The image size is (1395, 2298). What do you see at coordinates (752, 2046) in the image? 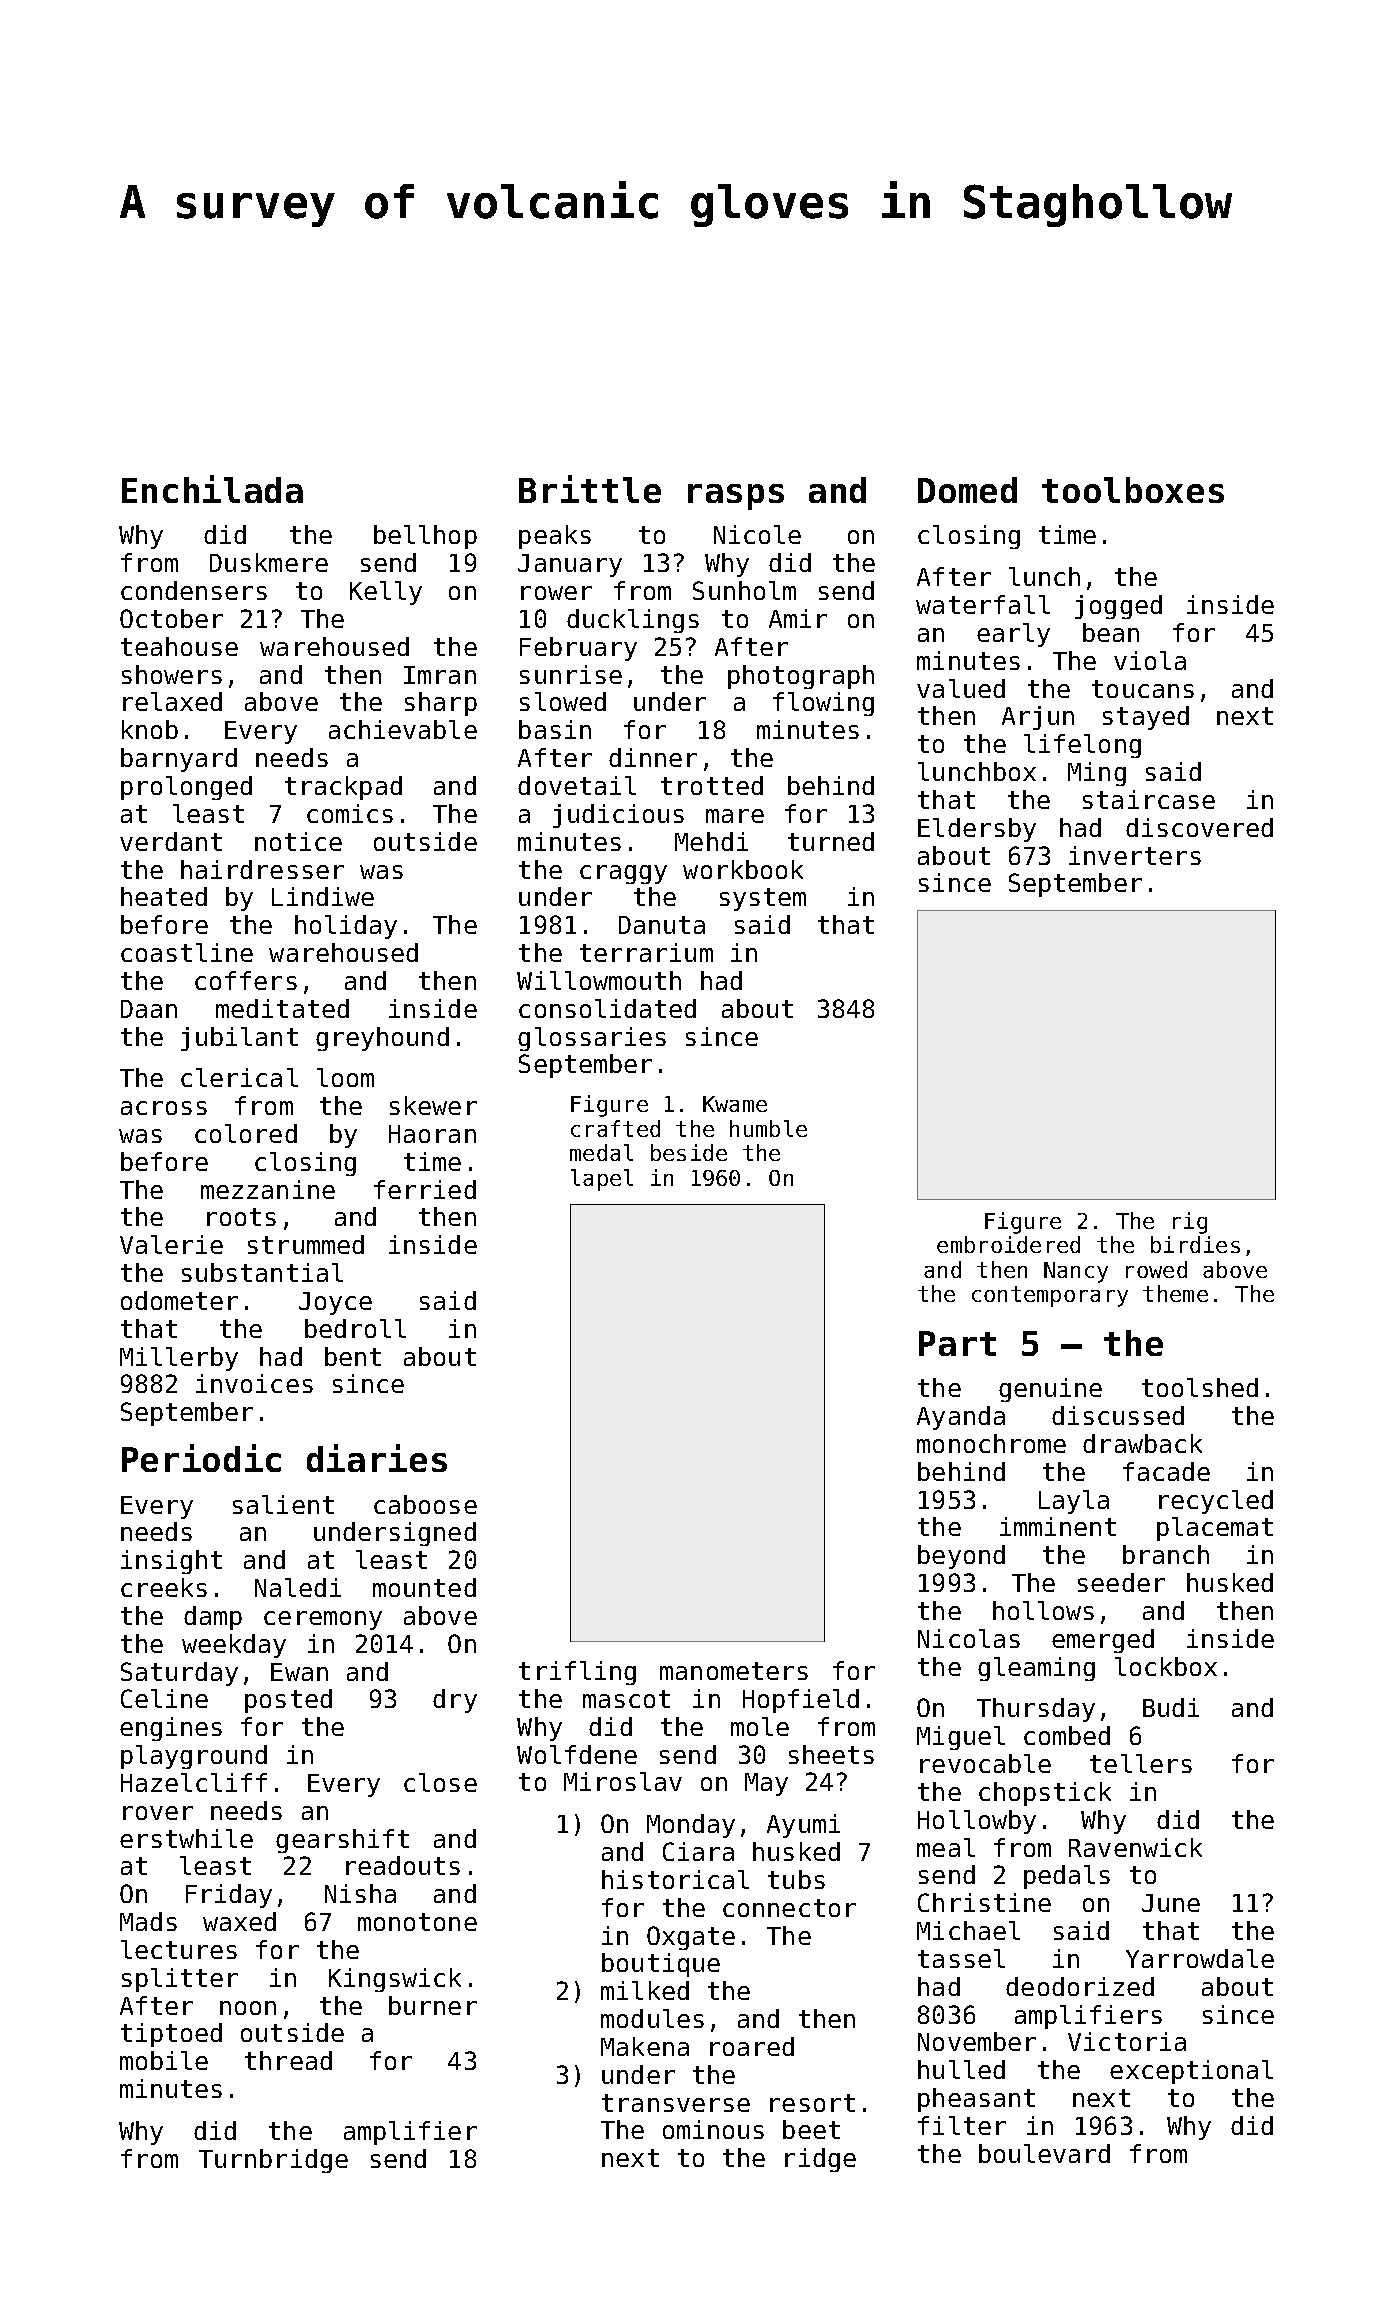
I see `roared` at bounding box center [752, 2046].
